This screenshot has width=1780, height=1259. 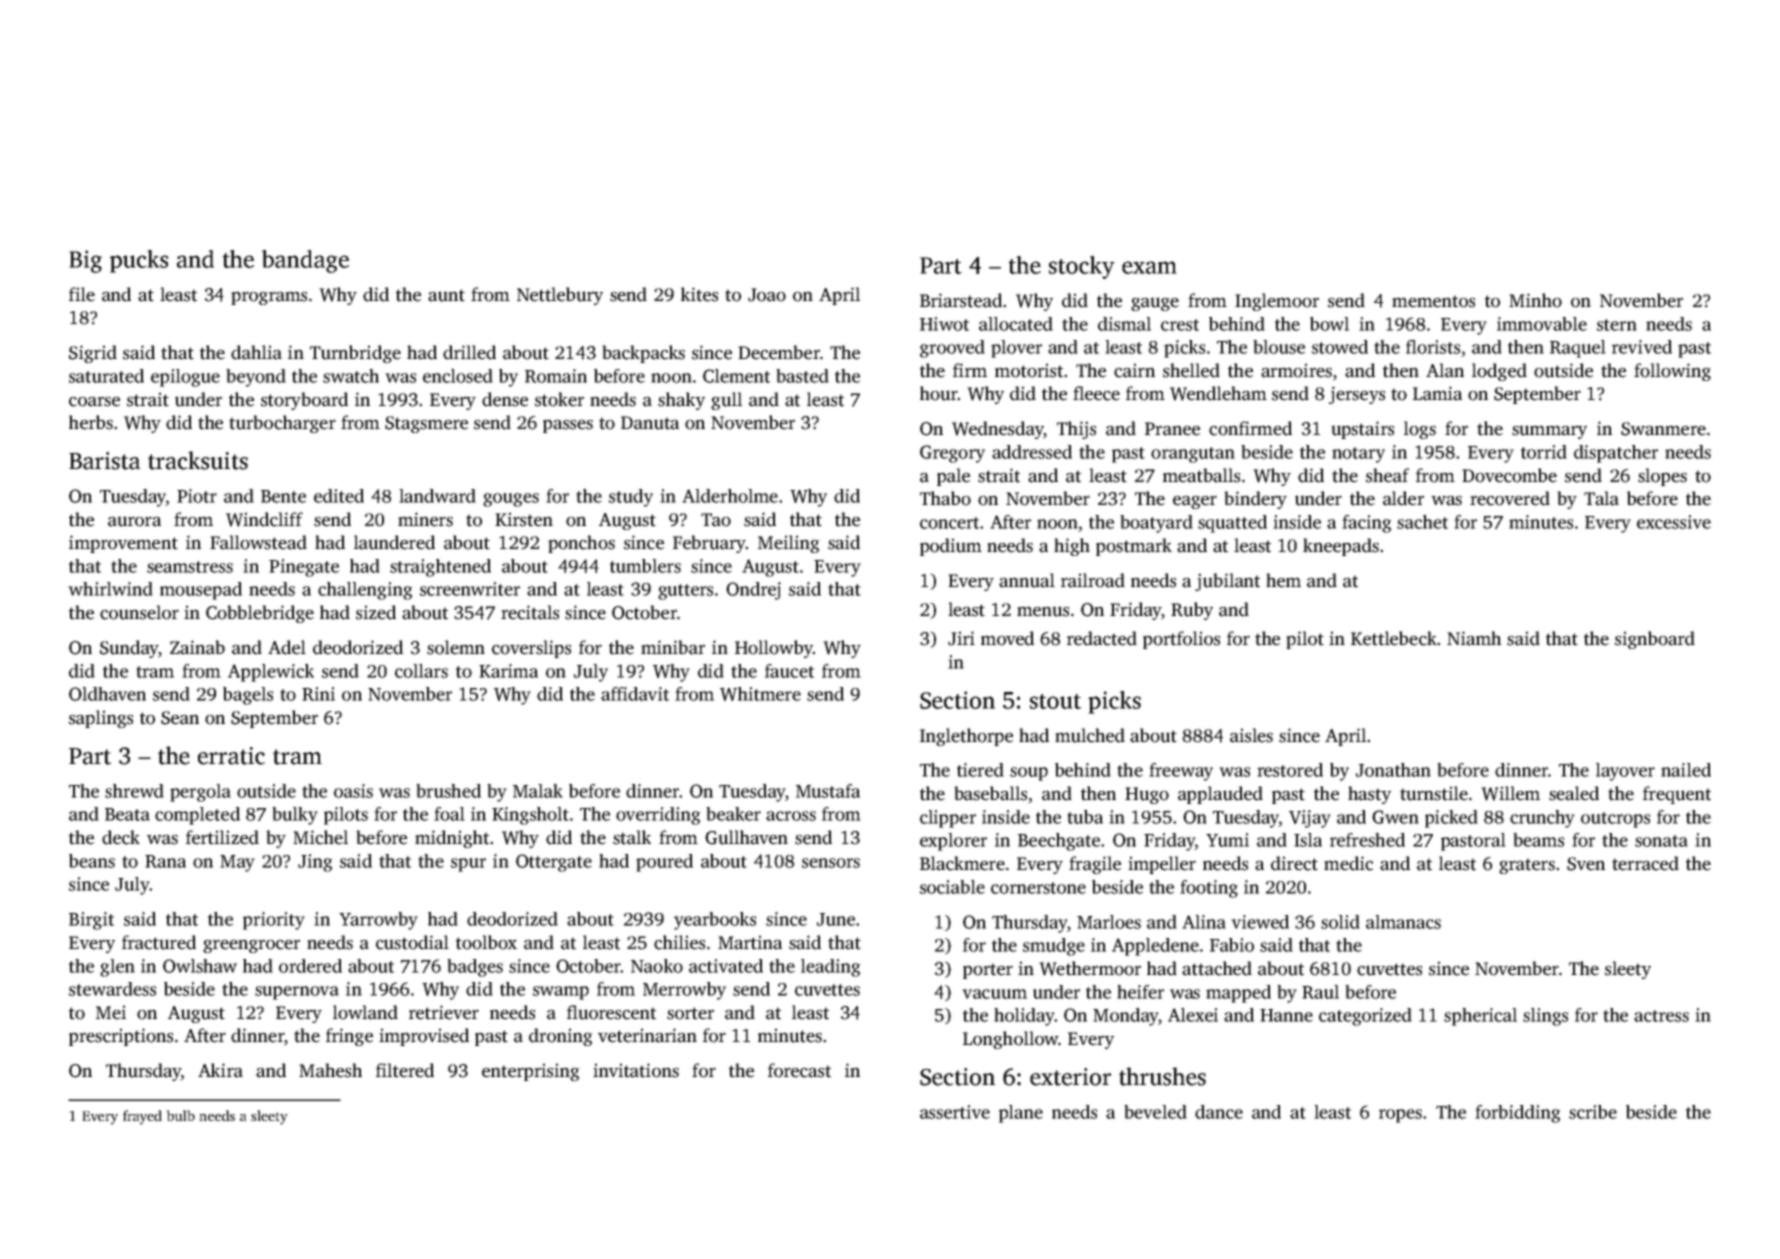 What do you see at coordinates (339, 496) in the screenshot?
I see `edited` at bounding box center [339, 496].
